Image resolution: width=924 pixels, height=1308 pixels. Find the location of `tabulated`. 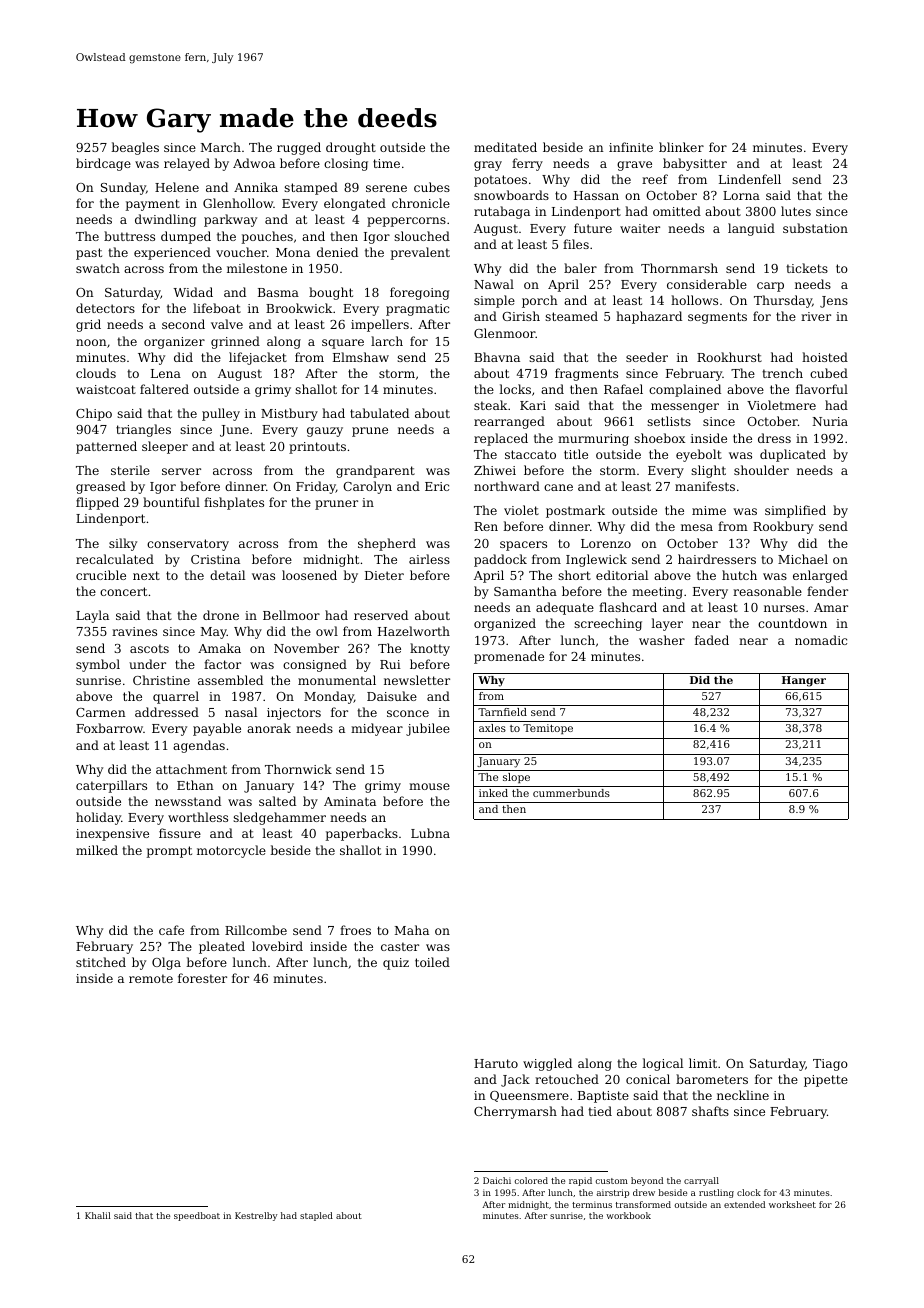

tabulated is located at coordinates (379, 413).
